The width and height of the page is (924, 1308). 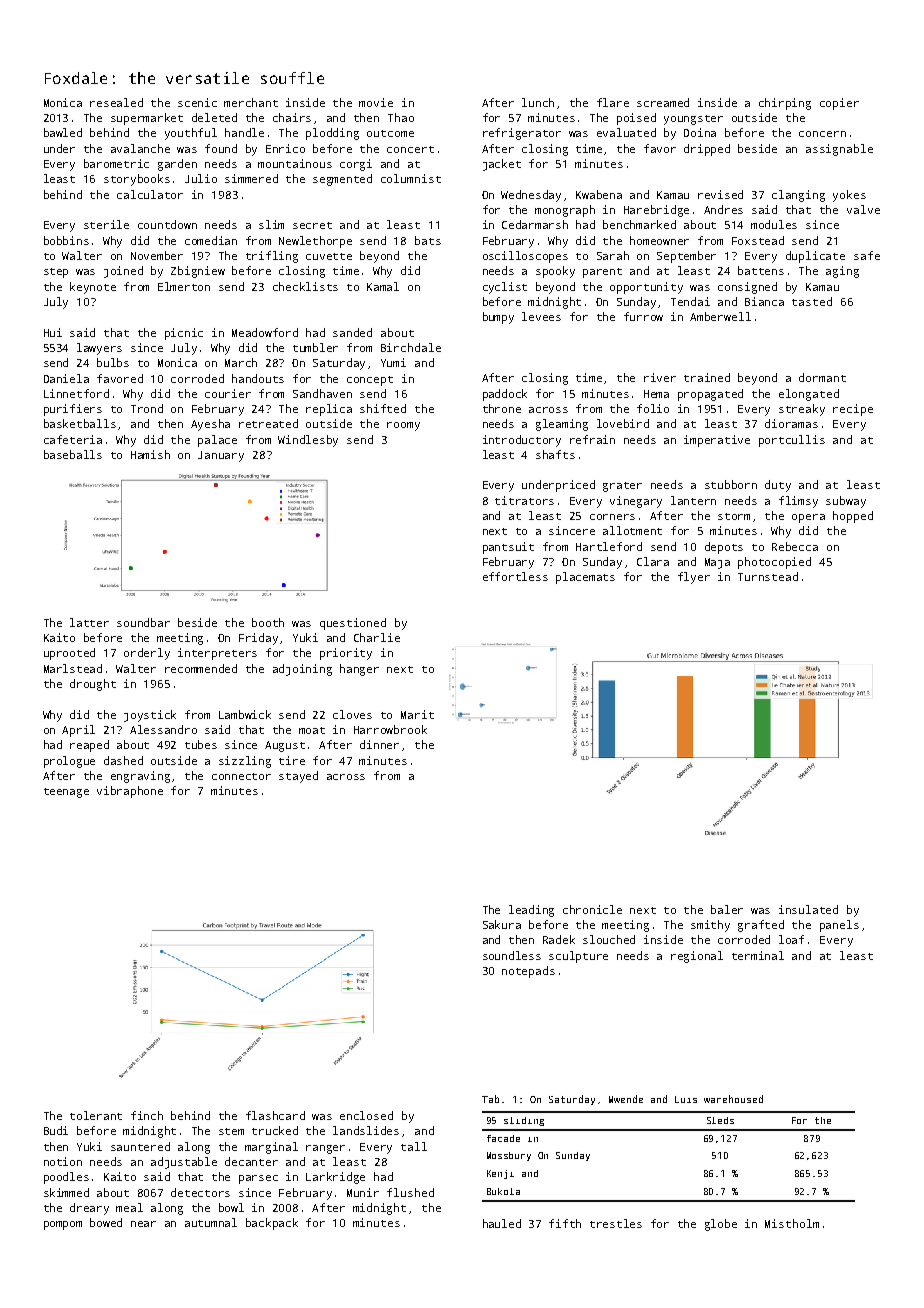 What do you see at coordinates (502, 1223) in the page?
I see `hauled` at bounding box center [502, 1223].
